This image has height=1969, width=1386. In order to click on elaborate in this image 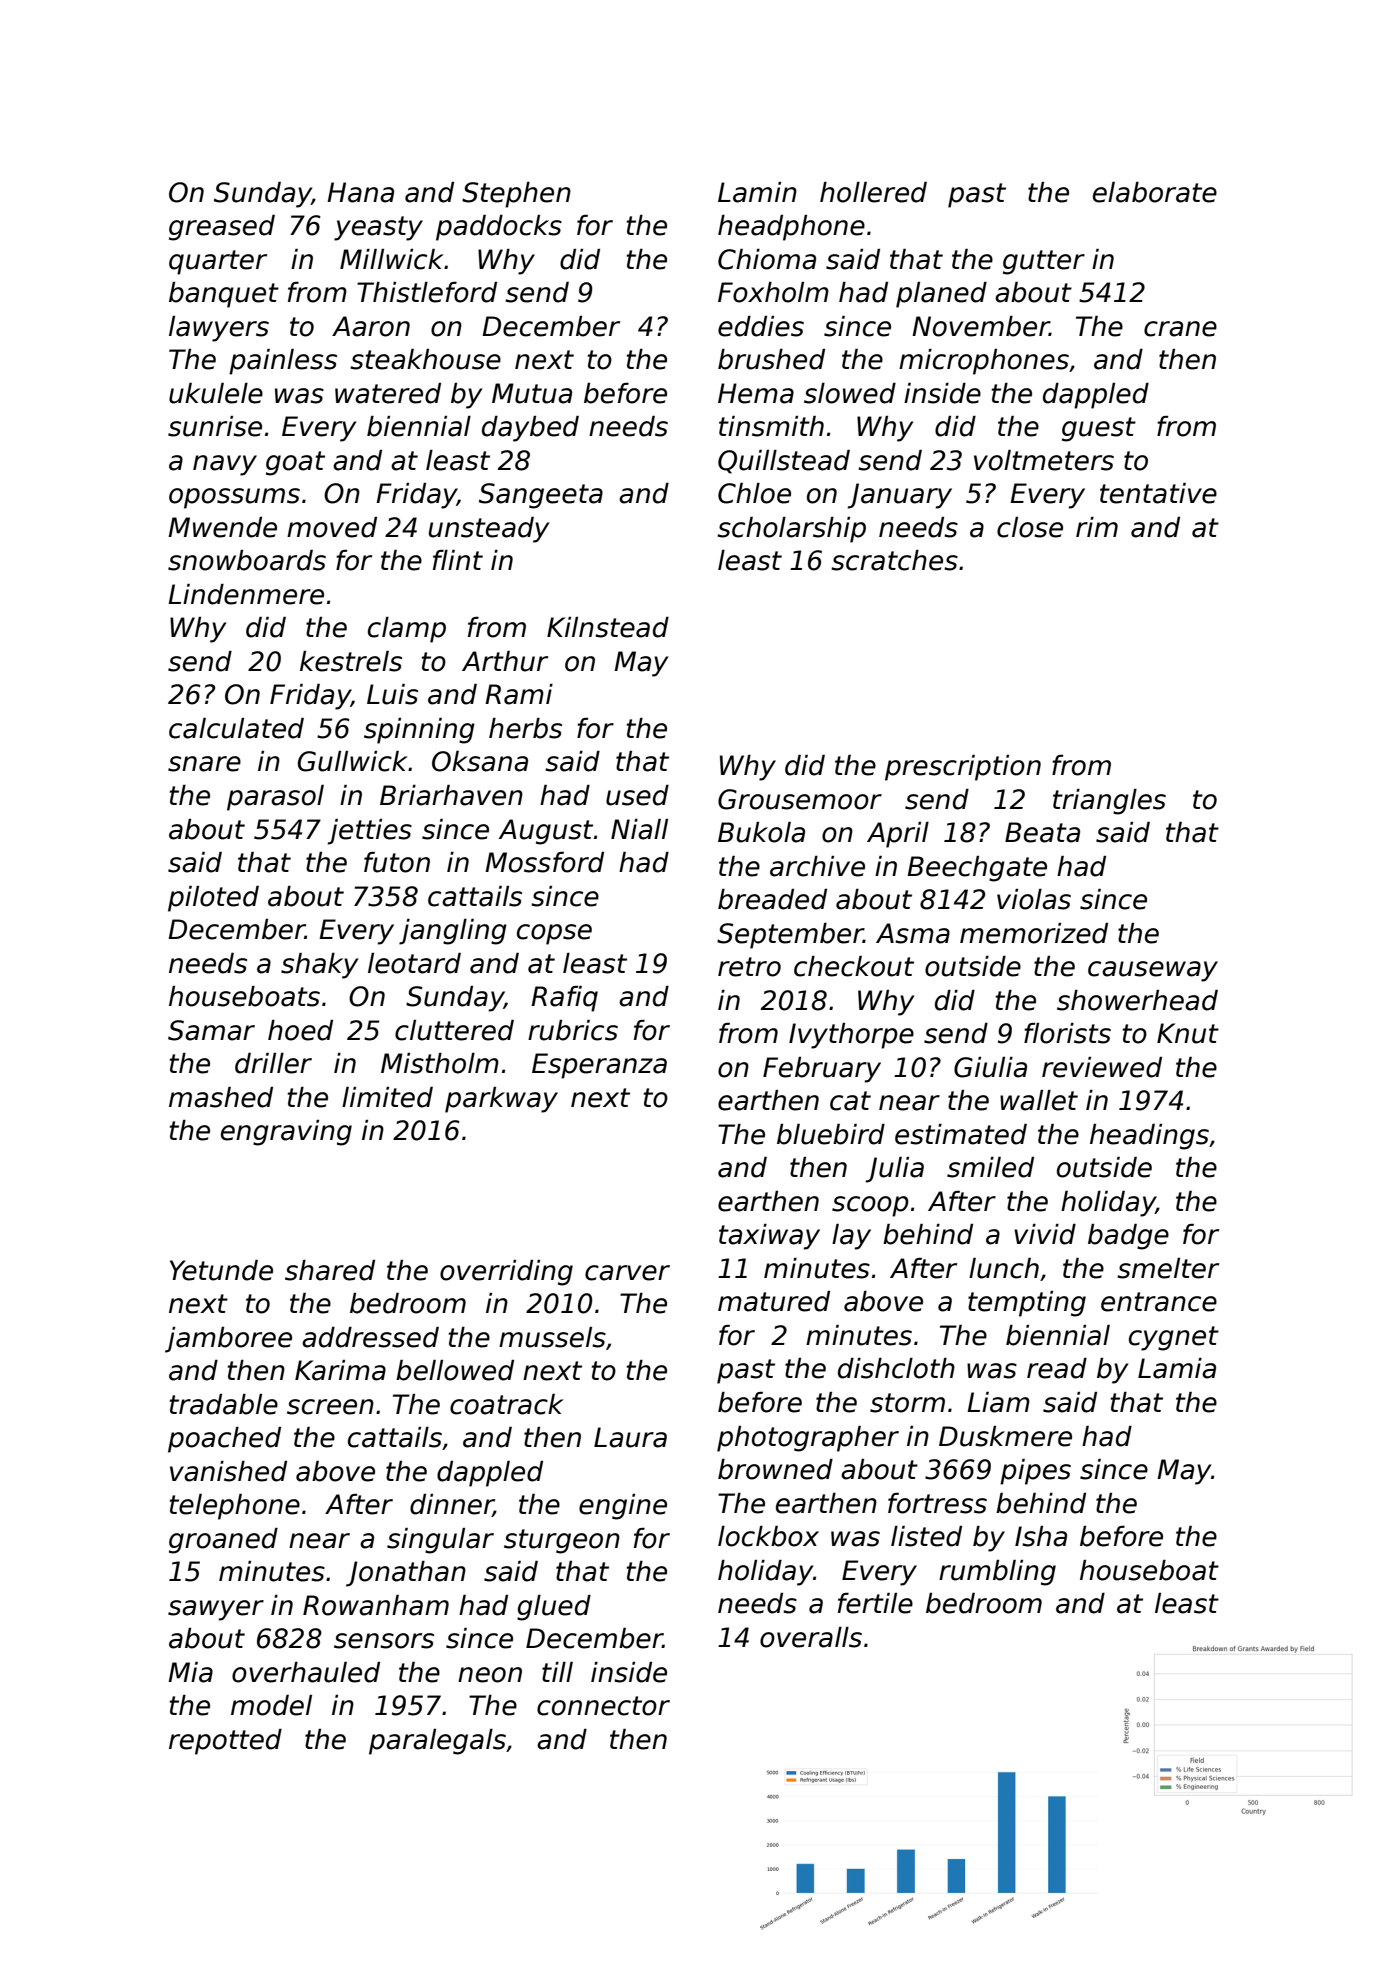, I will do `click(1155, 192)`.
